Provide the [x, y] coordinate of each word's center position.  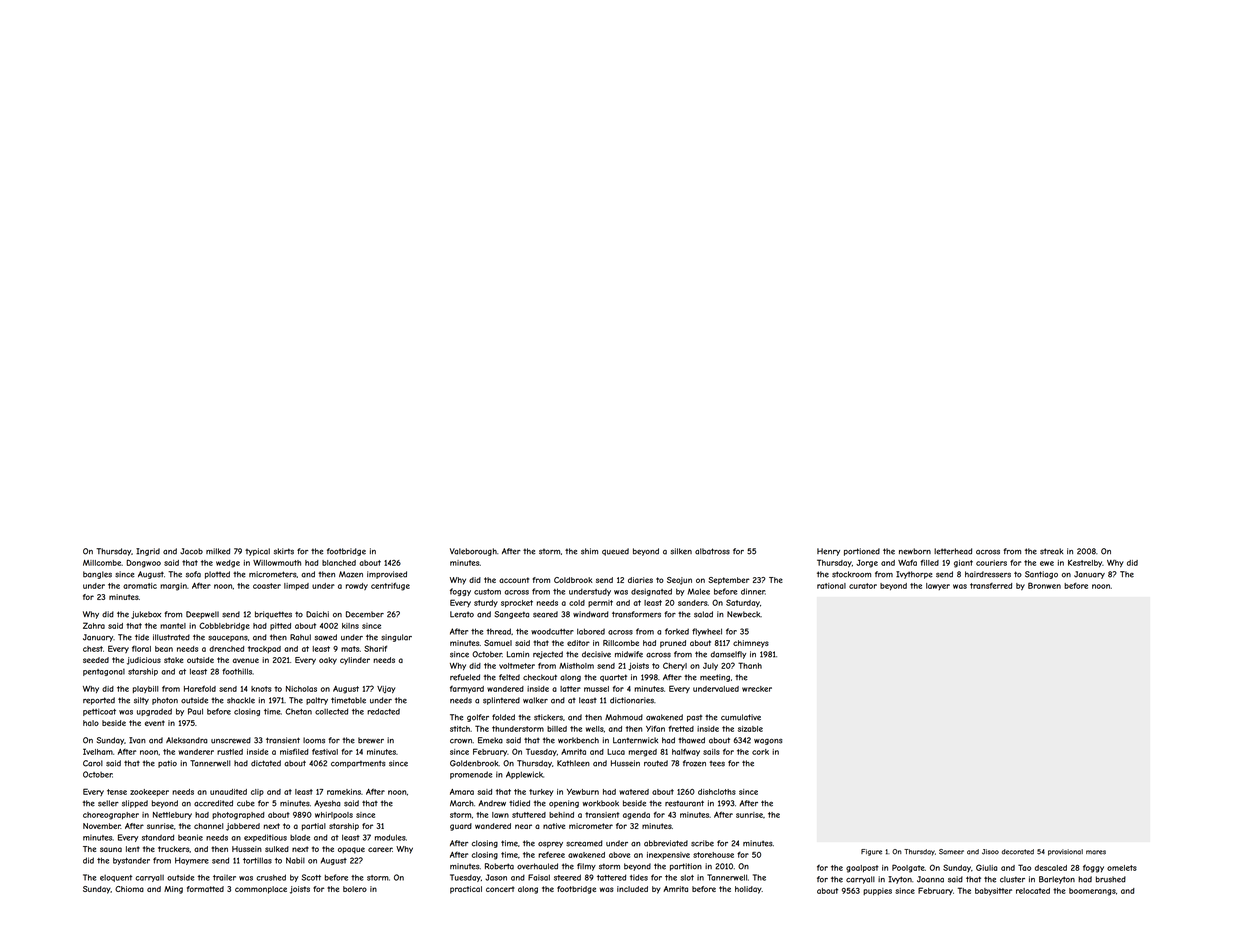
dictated [266, 763]
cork [760, 752]
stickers [548, 717]
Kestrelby [1085, 563]
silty [141, 701]
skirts [284, 551]
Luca [616, 752]
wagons [768, 742]
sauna [111, 849]
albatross [712, 551]
